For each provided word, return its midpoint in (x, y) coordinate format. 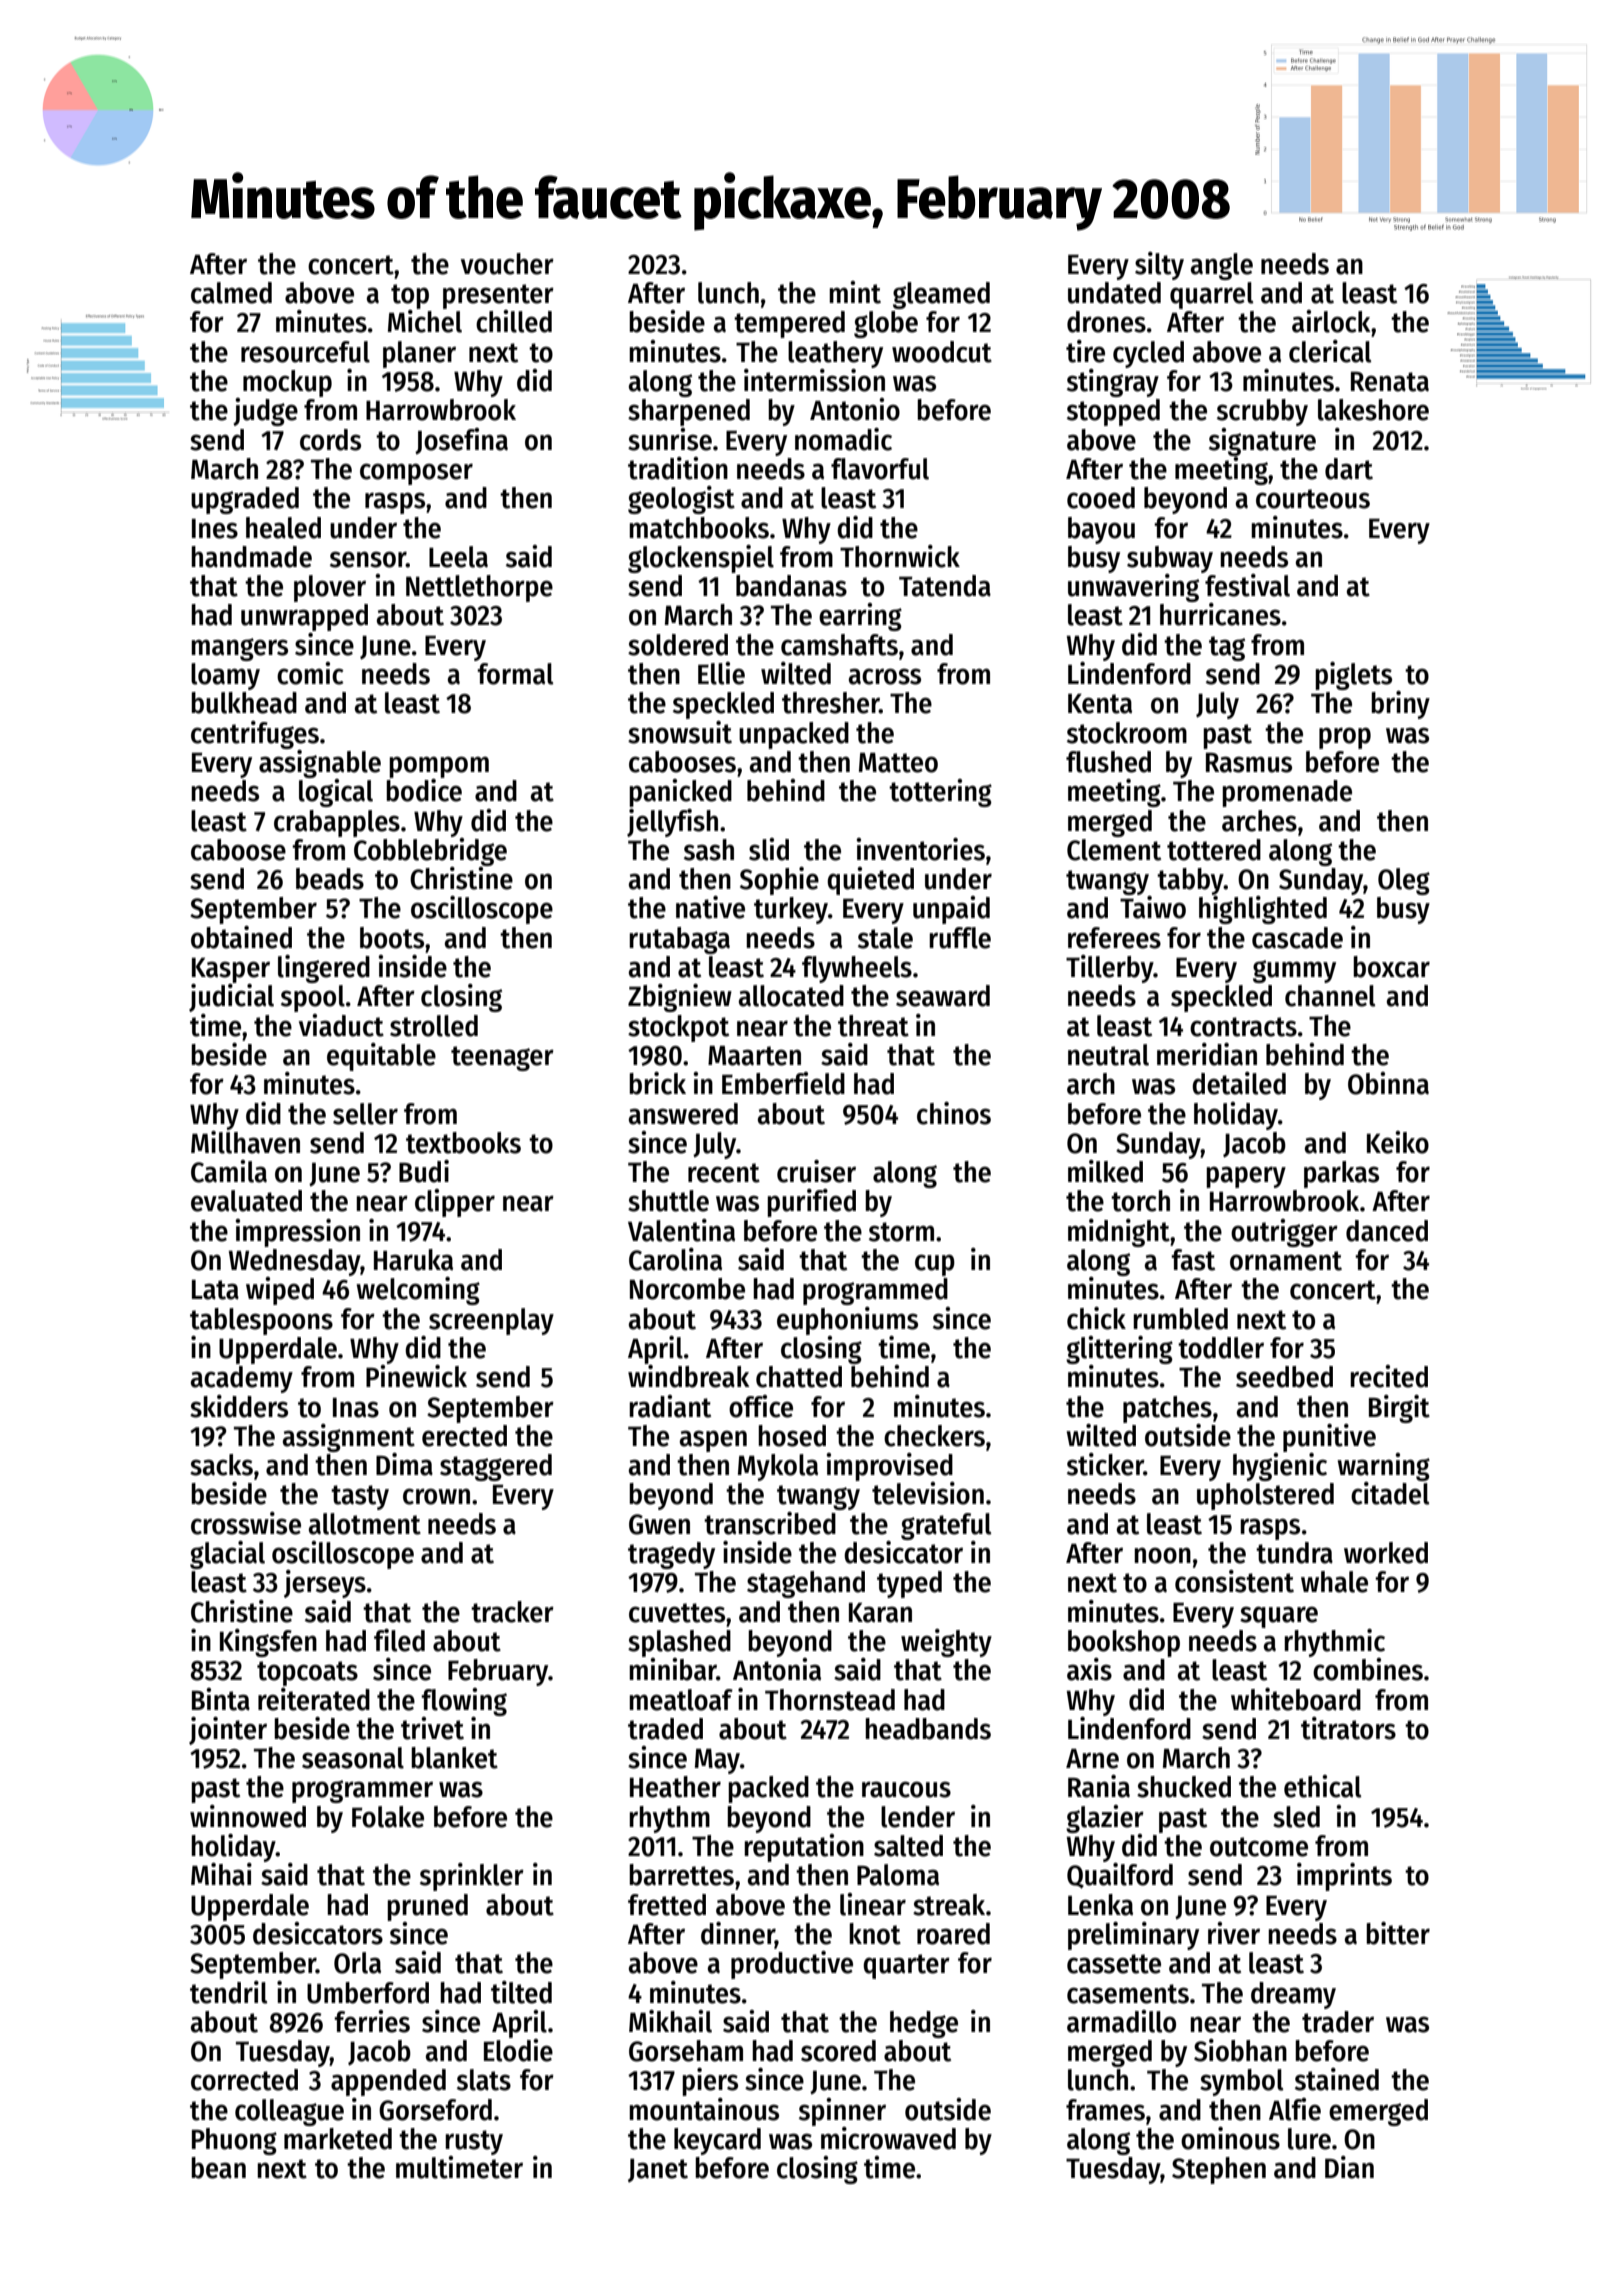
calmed (231, 293)
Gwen (659, 1524)
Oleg (1404, 881)
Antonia (777, 1669)
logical (336, 793)
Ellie (721, 673)
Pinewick (416, 1376)
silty (1159, 266)
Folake (388, 1817)
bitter (1398, 1933)
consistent (1234, 1581)
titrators (1348, 1728)
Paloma (898, 1875)
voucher (507, 264)
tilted (521, 1992)
